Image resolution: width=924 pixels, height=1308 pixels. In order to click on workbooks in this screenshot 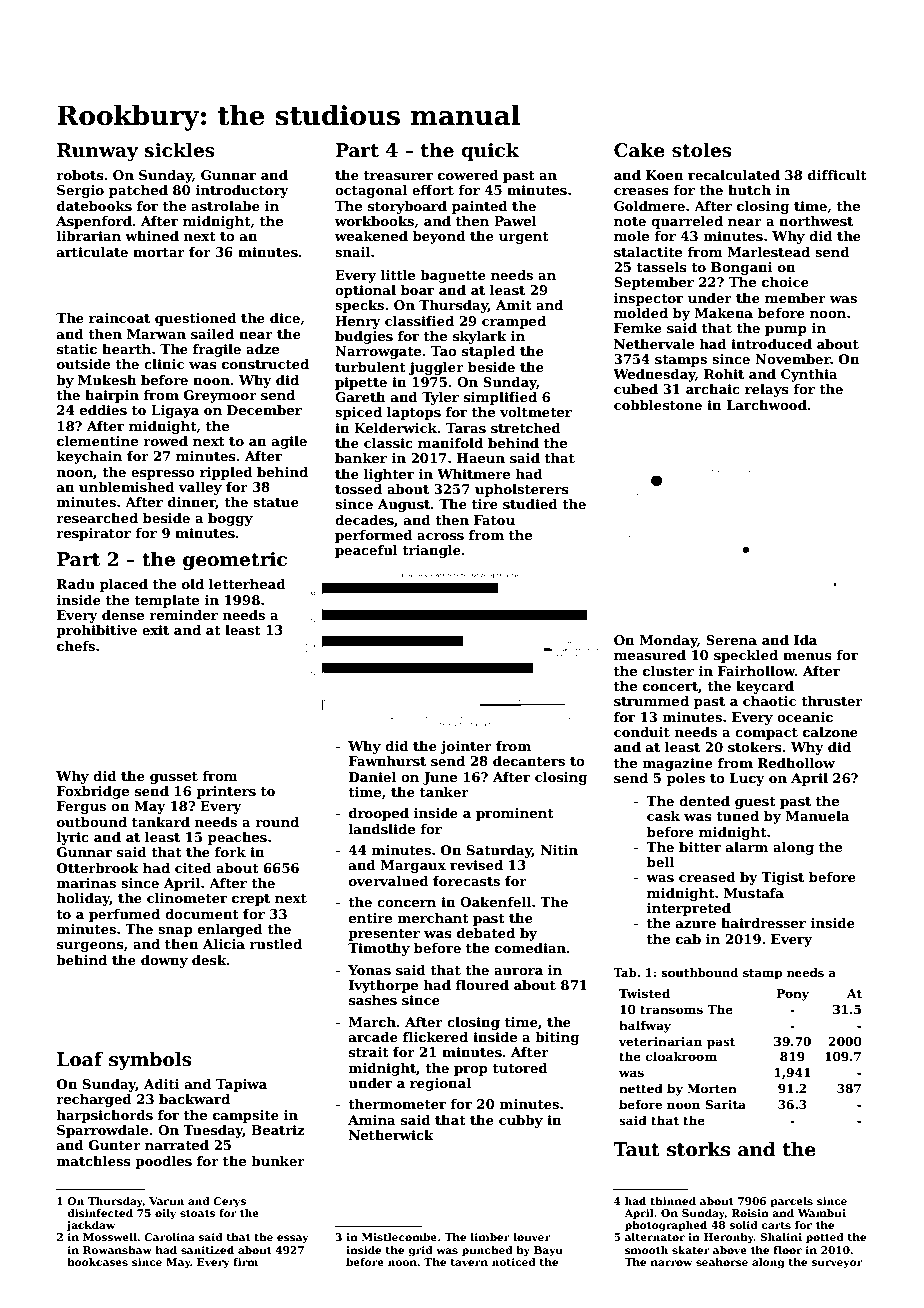, I will do `click(374, 221)`.
